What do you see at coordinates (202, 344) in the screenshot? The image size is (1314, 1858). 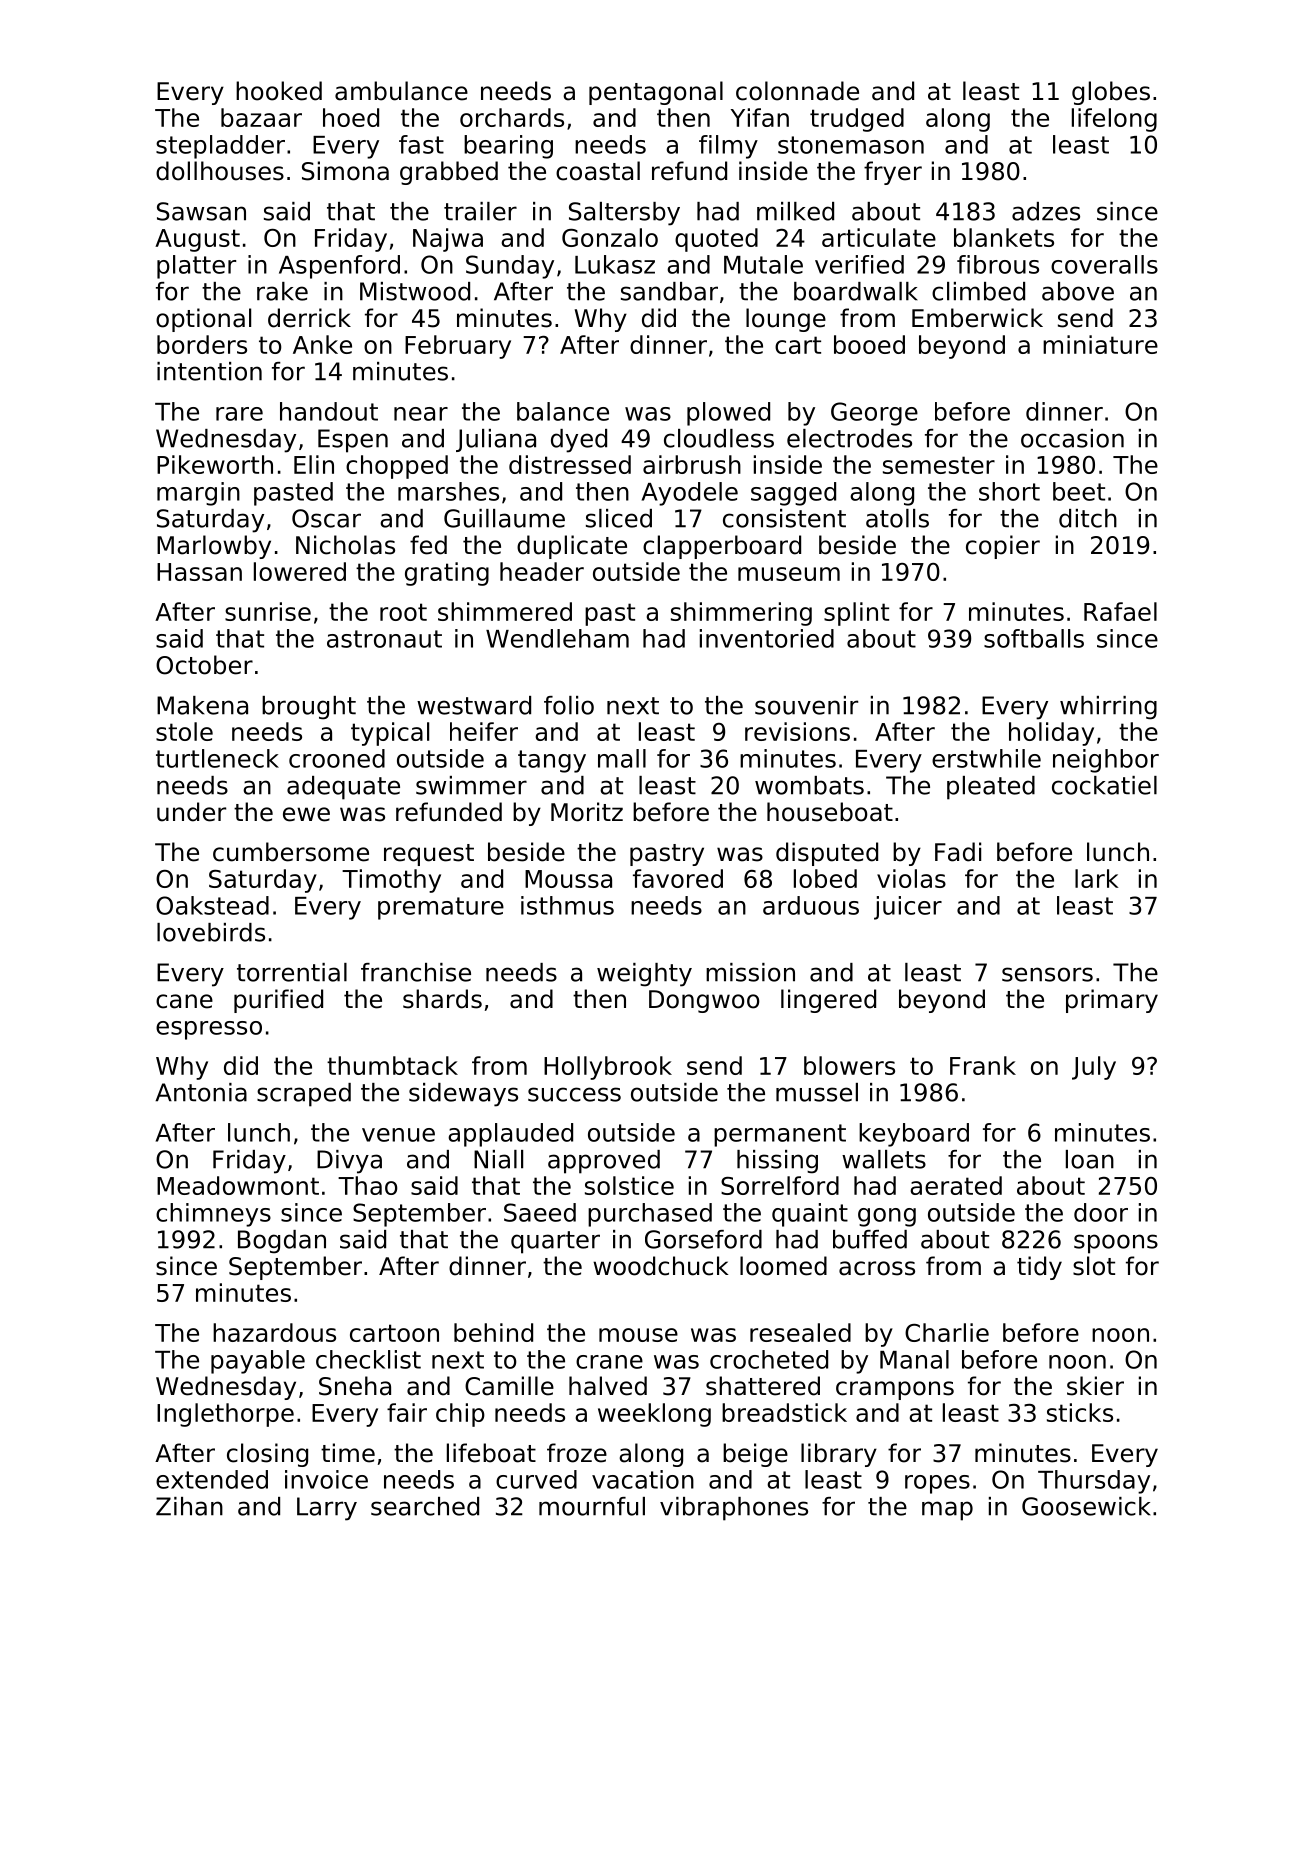 I see `borders` at bounding box center [202, 344].
